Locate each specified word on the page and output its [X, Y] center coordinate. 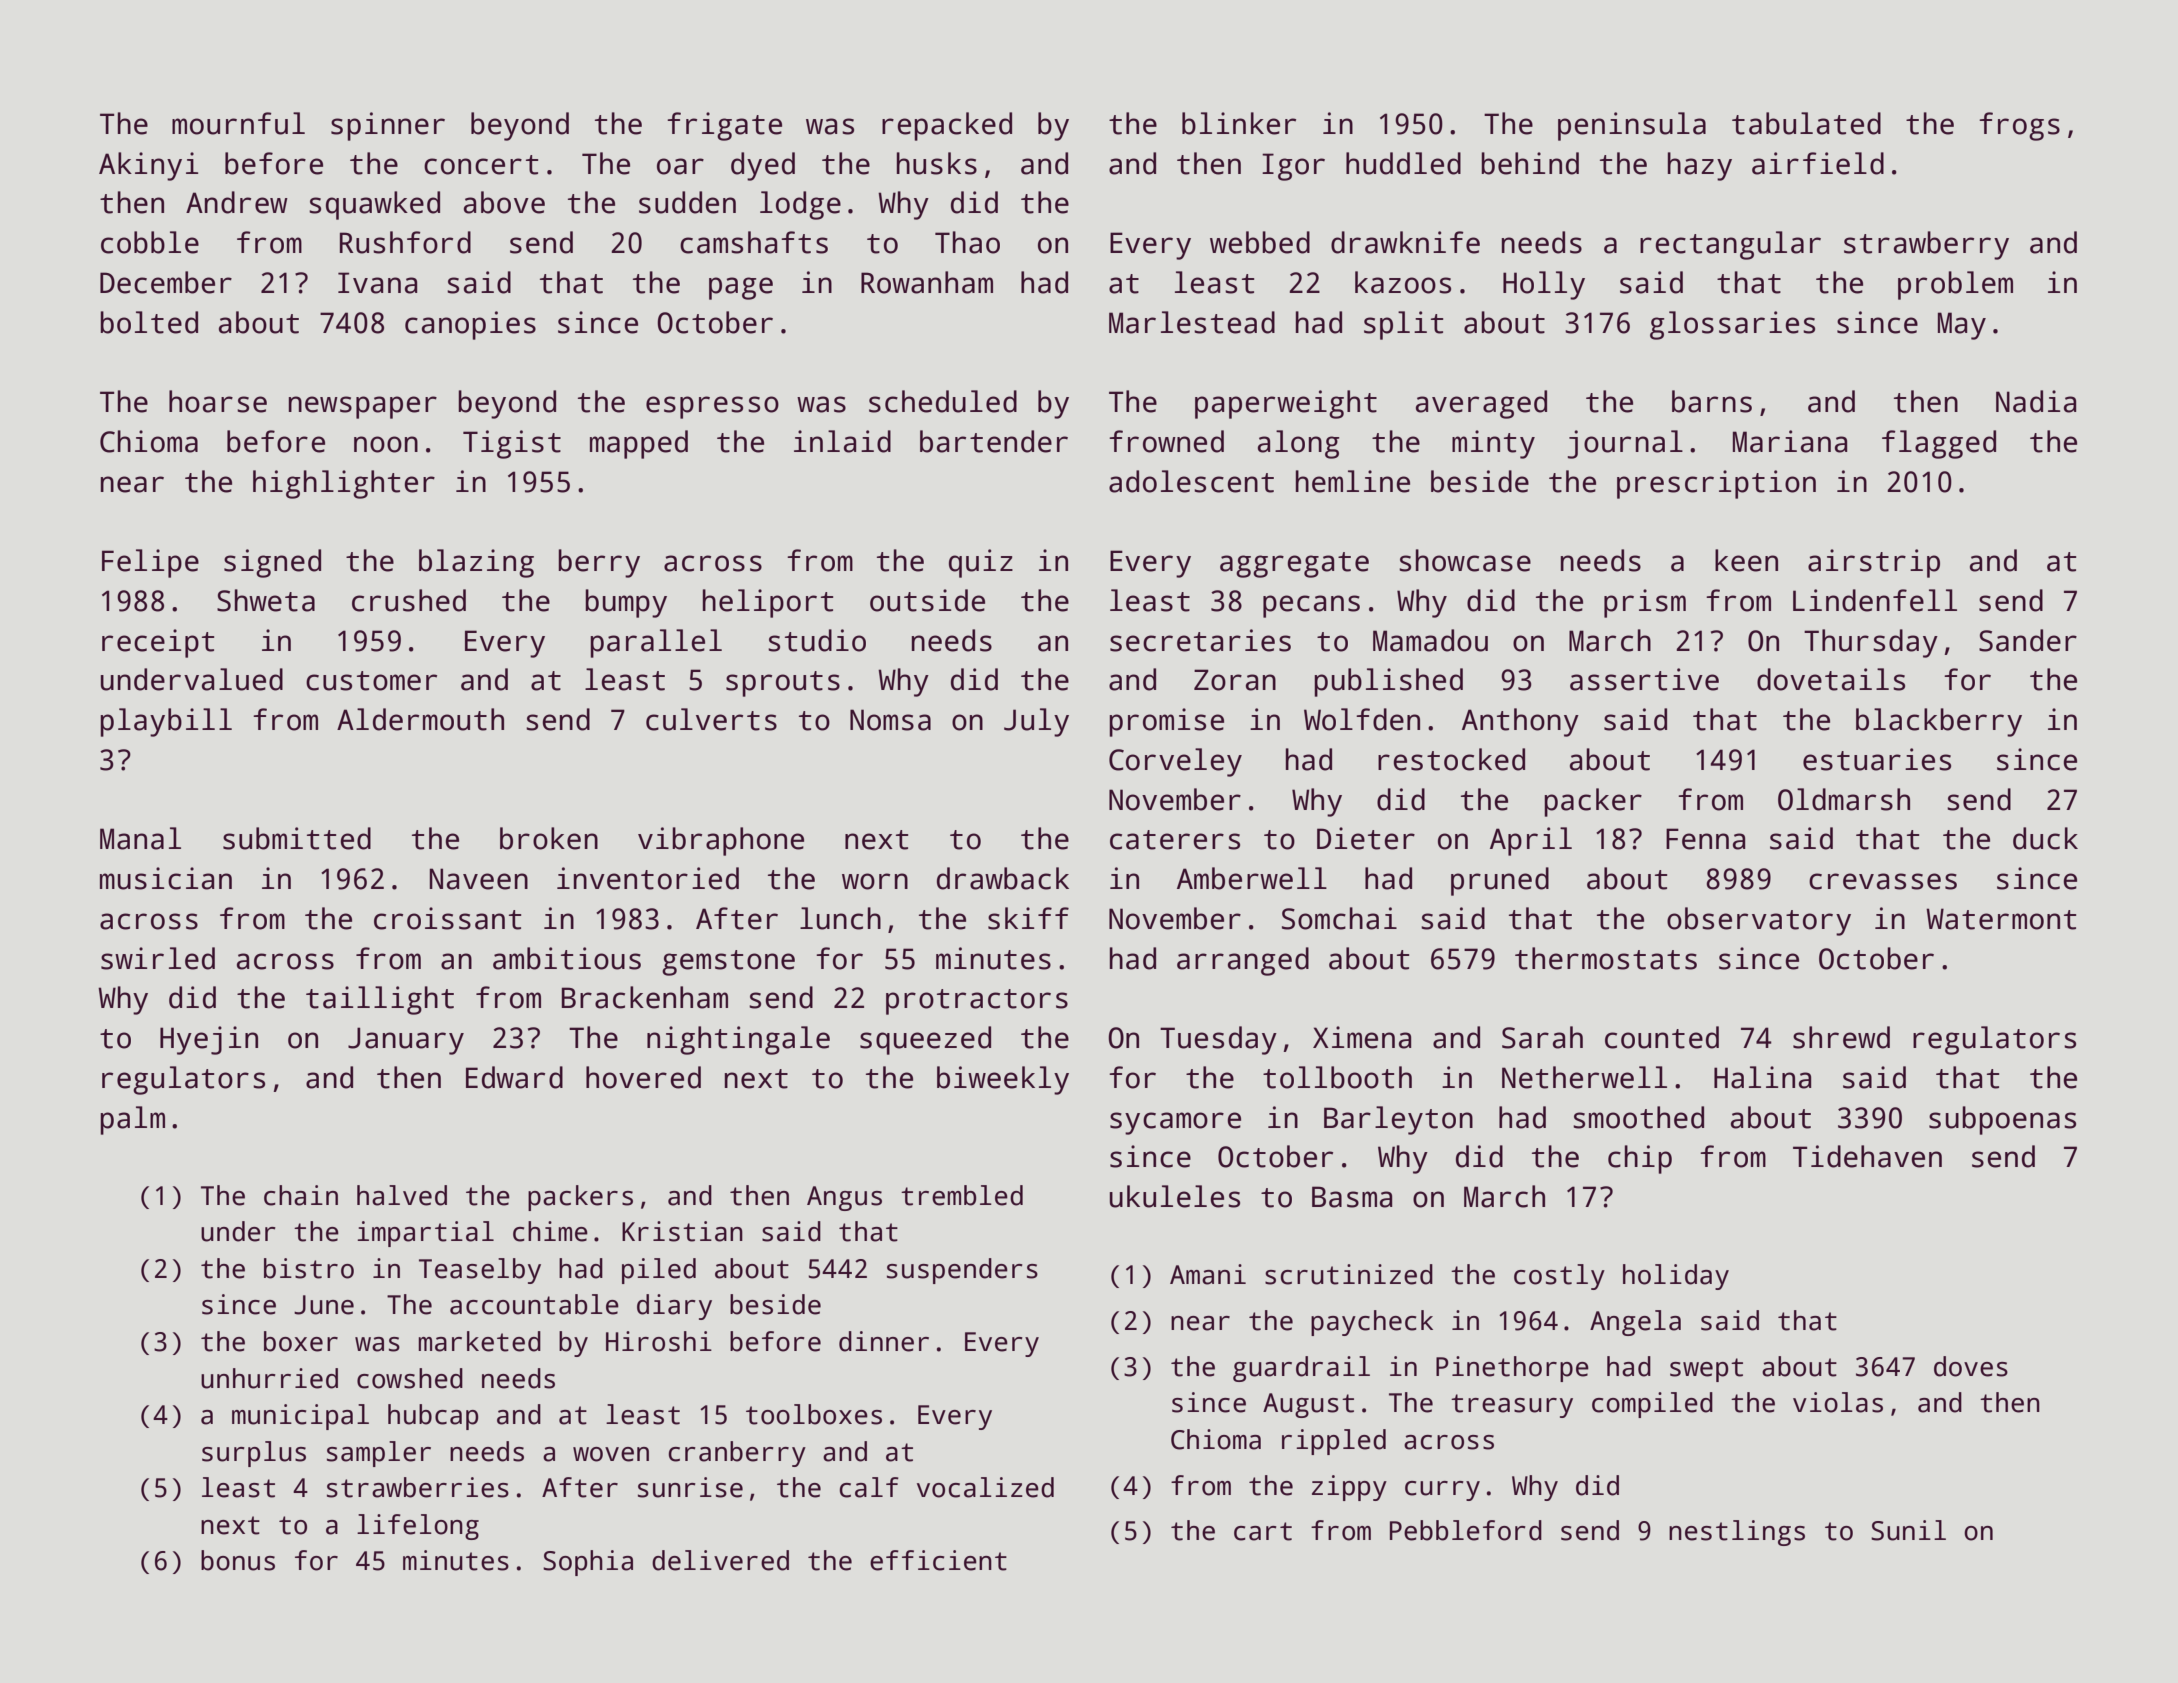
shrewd [1841, 1037]
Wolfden [1362, 719]
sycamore [1175, 1123]
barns [1712, 401]
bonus [238, 1560]
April [1531, 841]
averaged [1481, 404]
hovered [643, 1077]
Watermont [2001, 919]
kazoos [1403, 282]
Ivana [377, 283]
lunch [840, 918]
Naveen [479, 879]
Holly [1544, 285]
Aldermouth [420, 719]
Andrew [237, 202]
